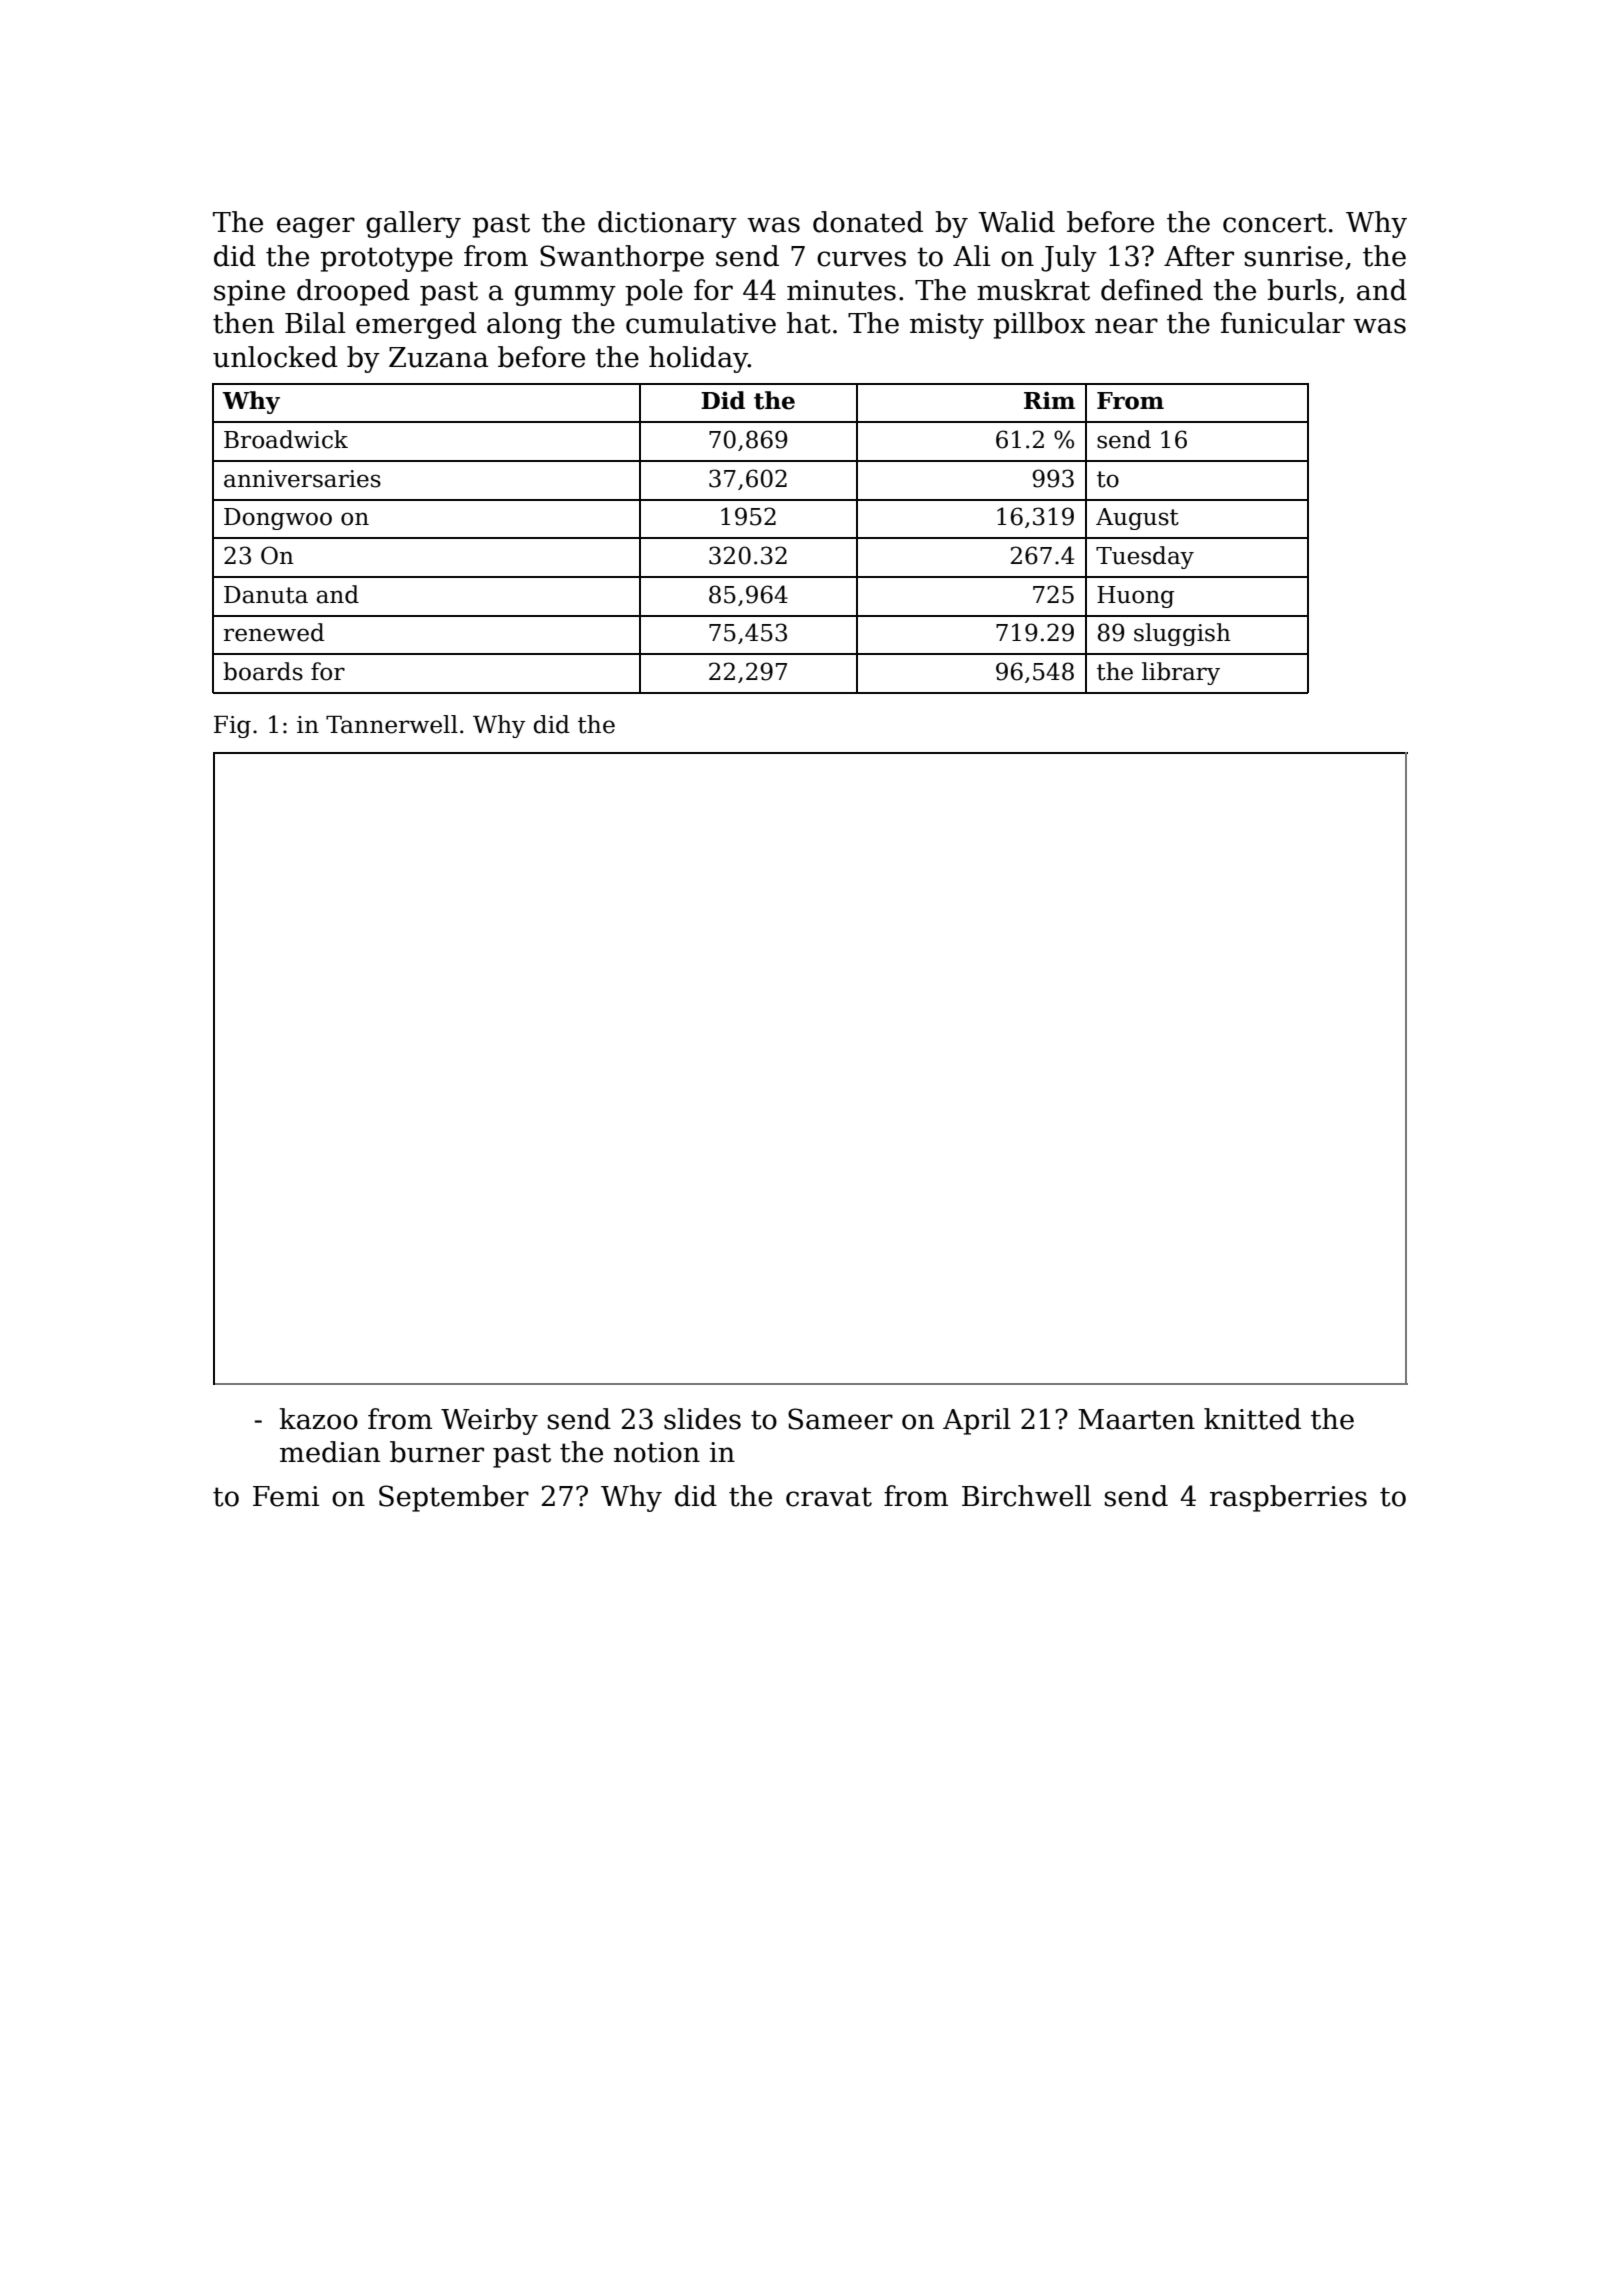  Describe the element at coordinates (1283, 323) in the screenshot. I see `funicular` at that location.
